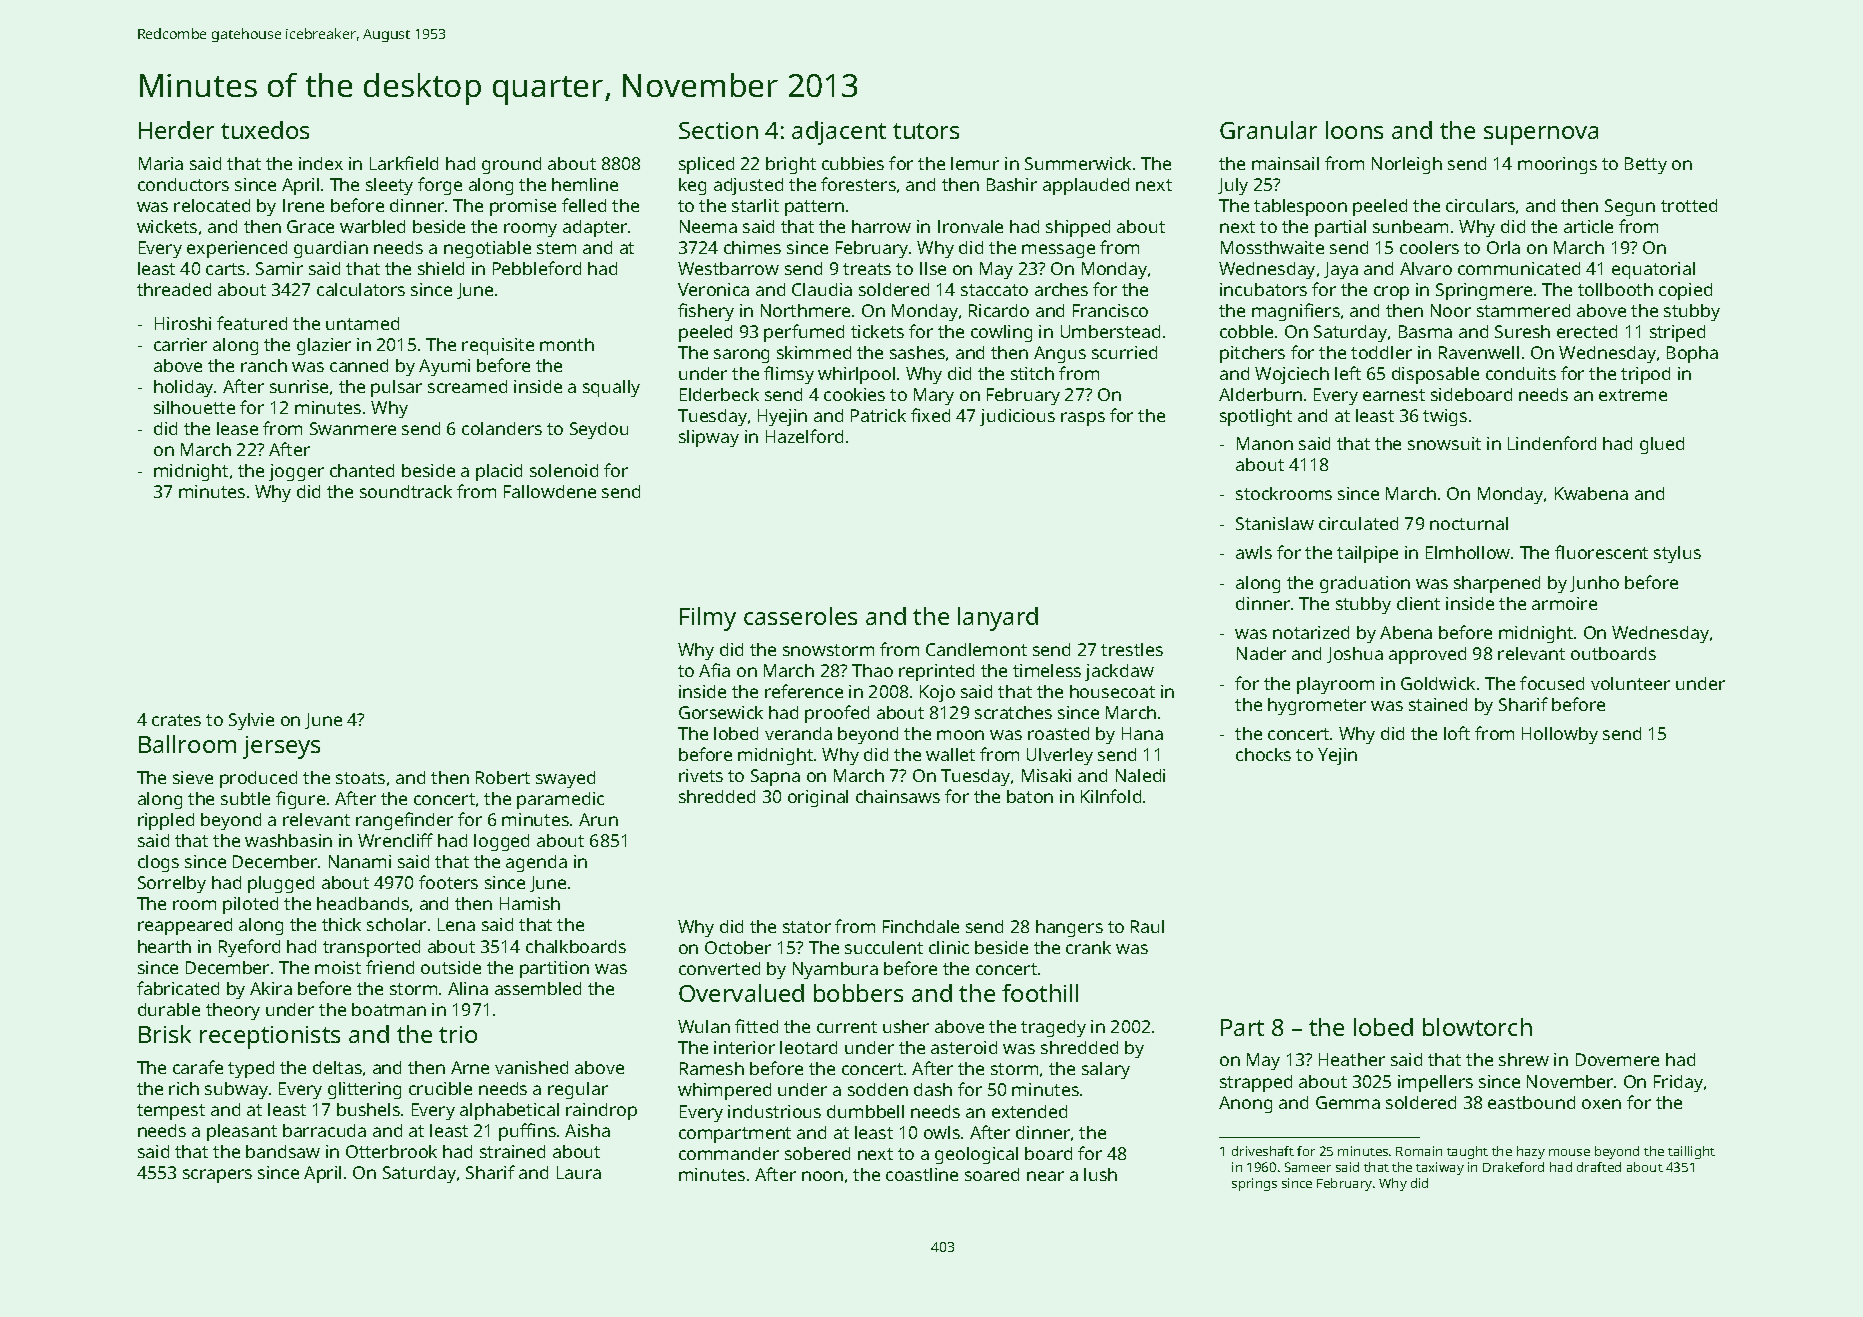 This page has height=1317, width=1863. Describe the element at coordinates (692, 186) in the page. I see `keg` at that location.
